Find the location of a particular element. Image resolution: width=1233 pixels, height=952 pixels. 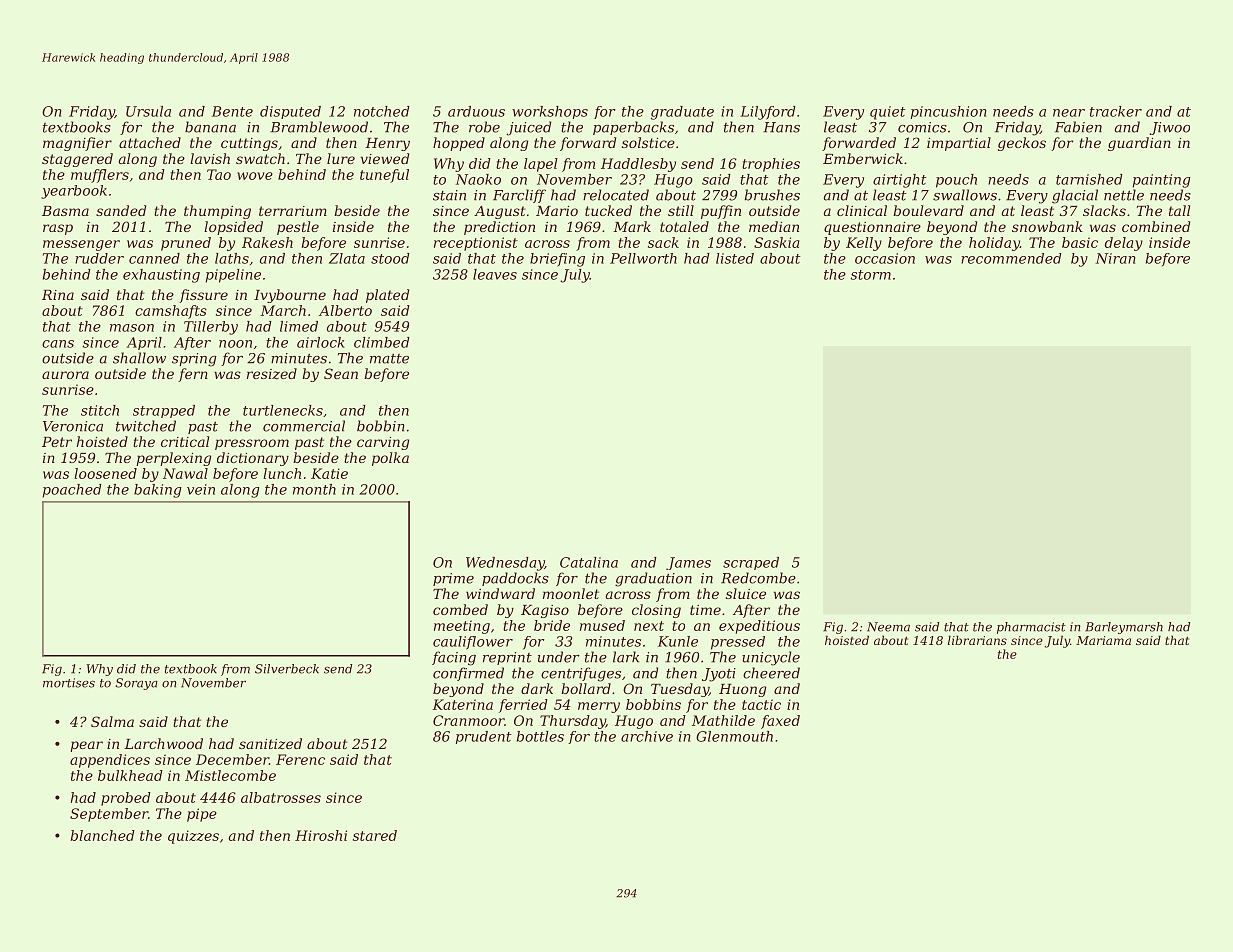

delay is located at coordinates (1124, 244).
